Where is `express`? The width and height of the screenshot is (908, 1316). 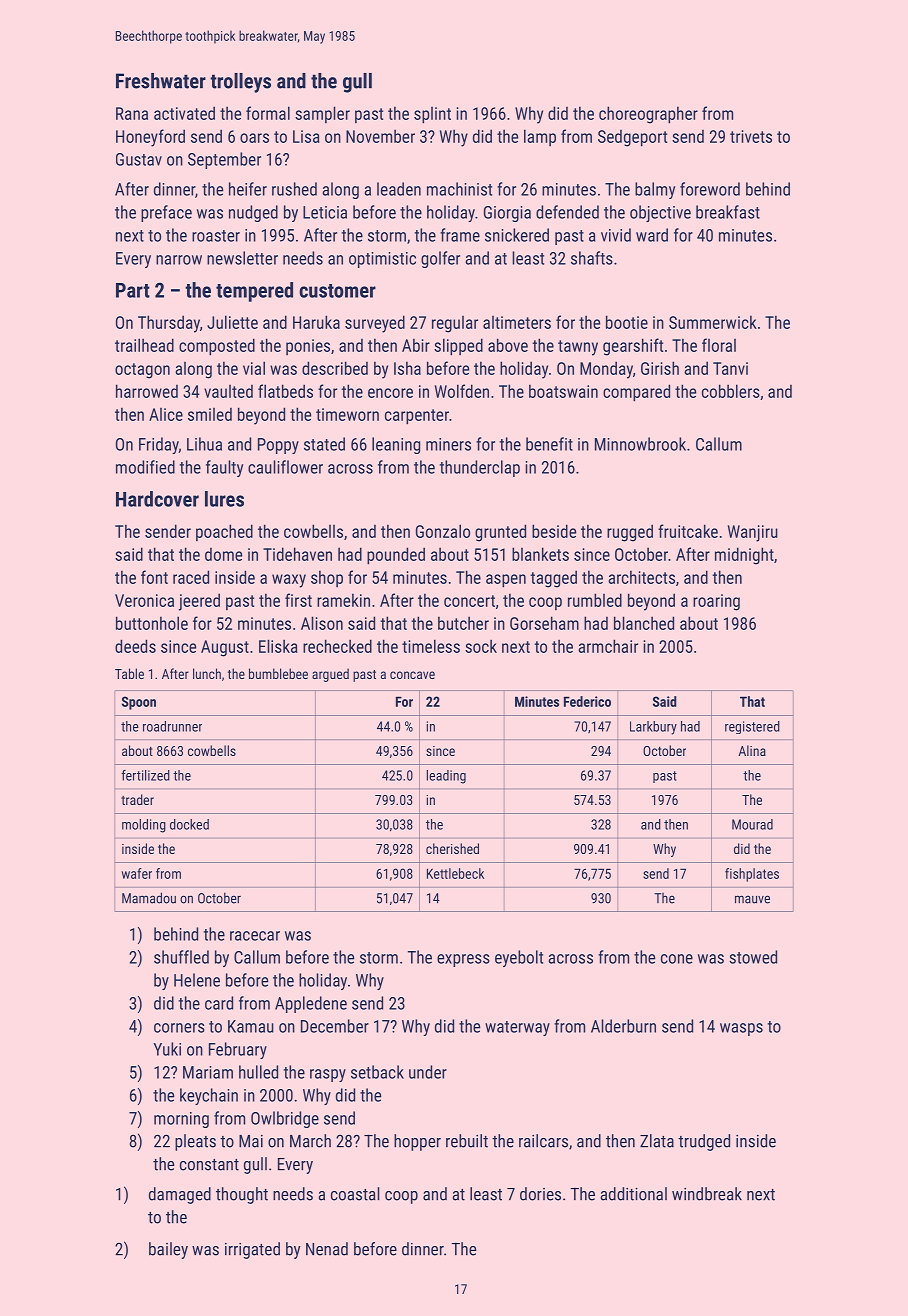
express is located at coordinates (463, 960).
